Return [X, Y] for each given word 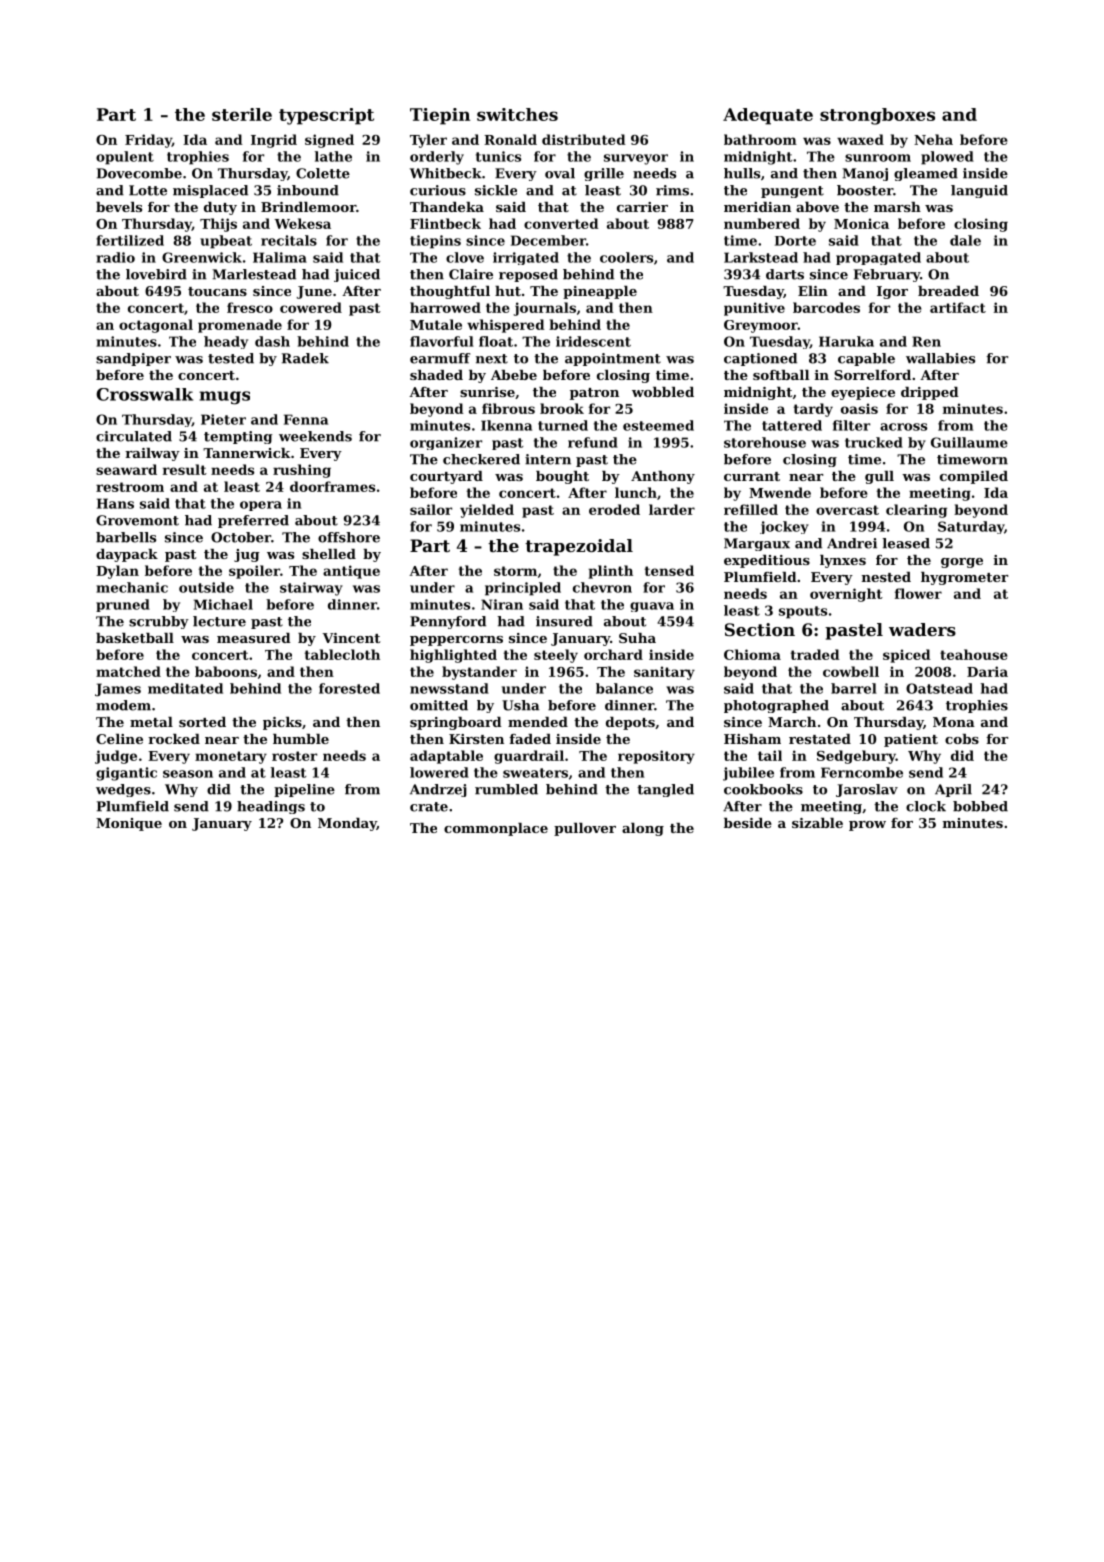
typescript [326, 116]
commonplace [496, 829]
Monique [129, 824]
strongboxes [877, 116]
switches [517, 114]
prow [867, 826]
